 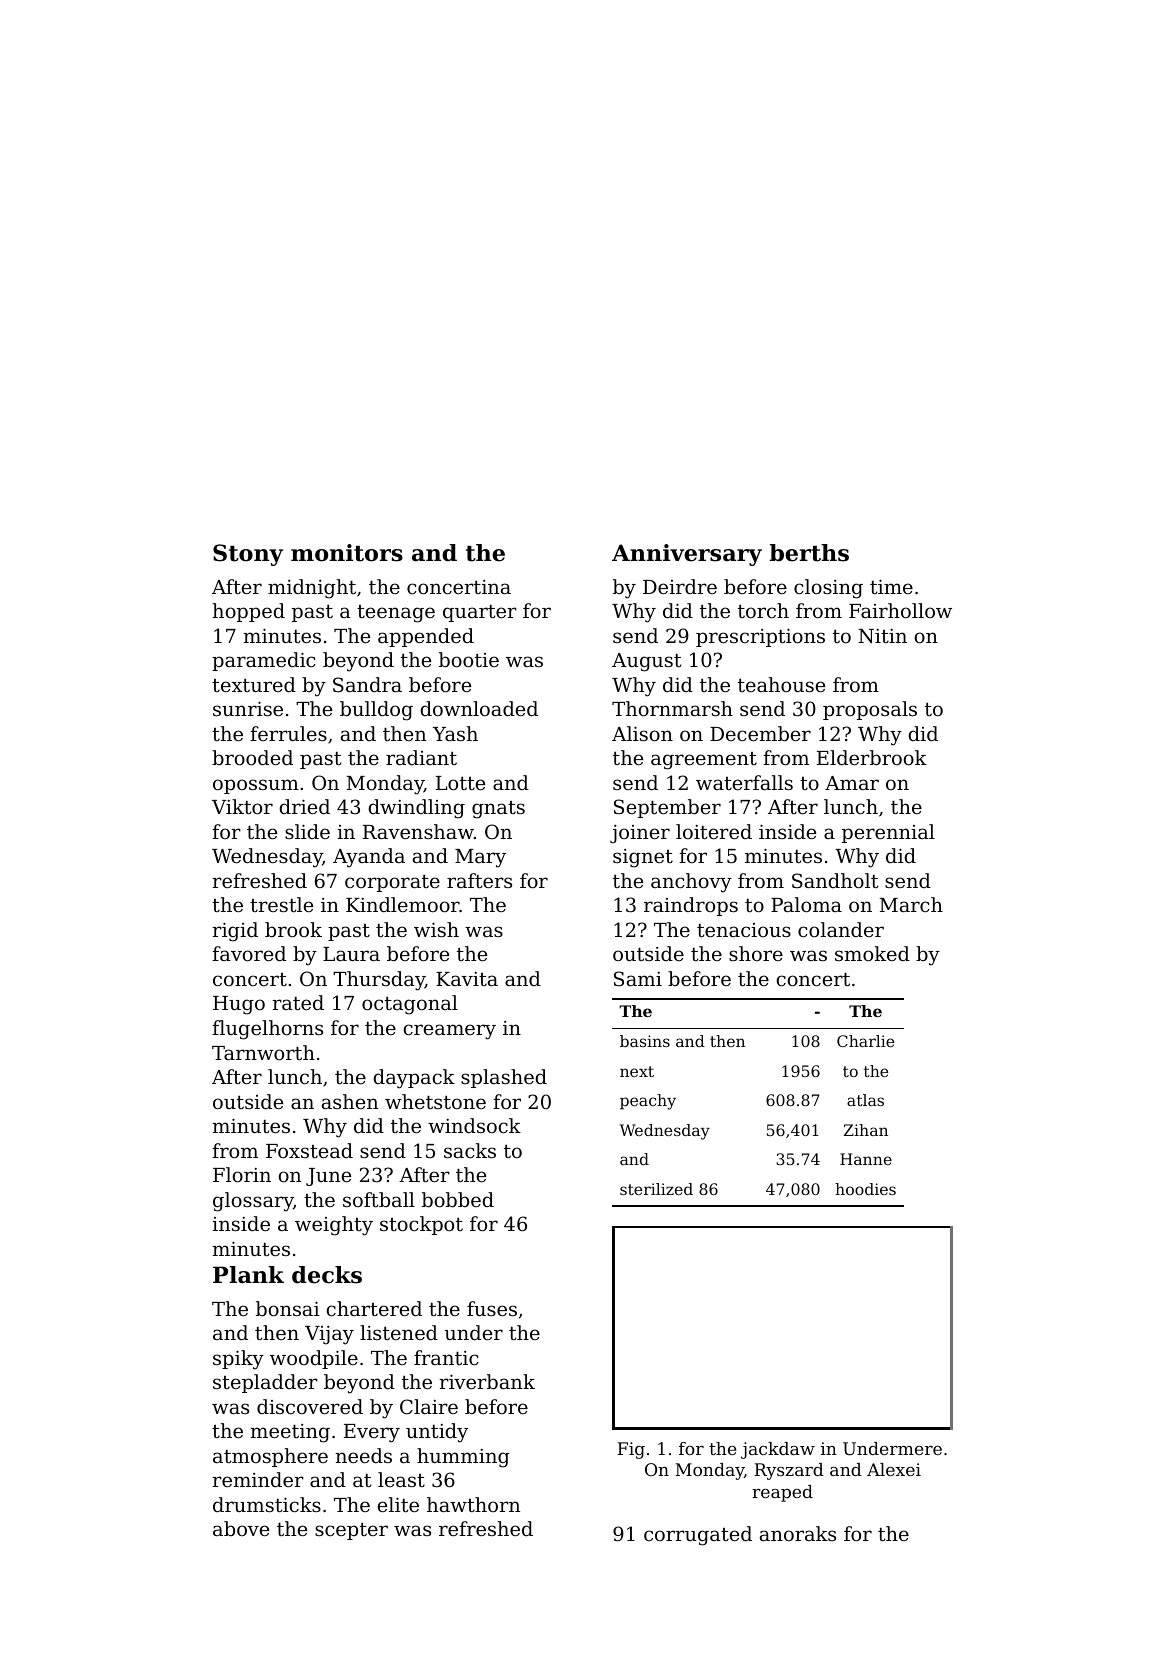 What do you see at coordinates (473, 1504) in the screenshot?
I see `hawthorn` at bounding box center [473, 1504].
